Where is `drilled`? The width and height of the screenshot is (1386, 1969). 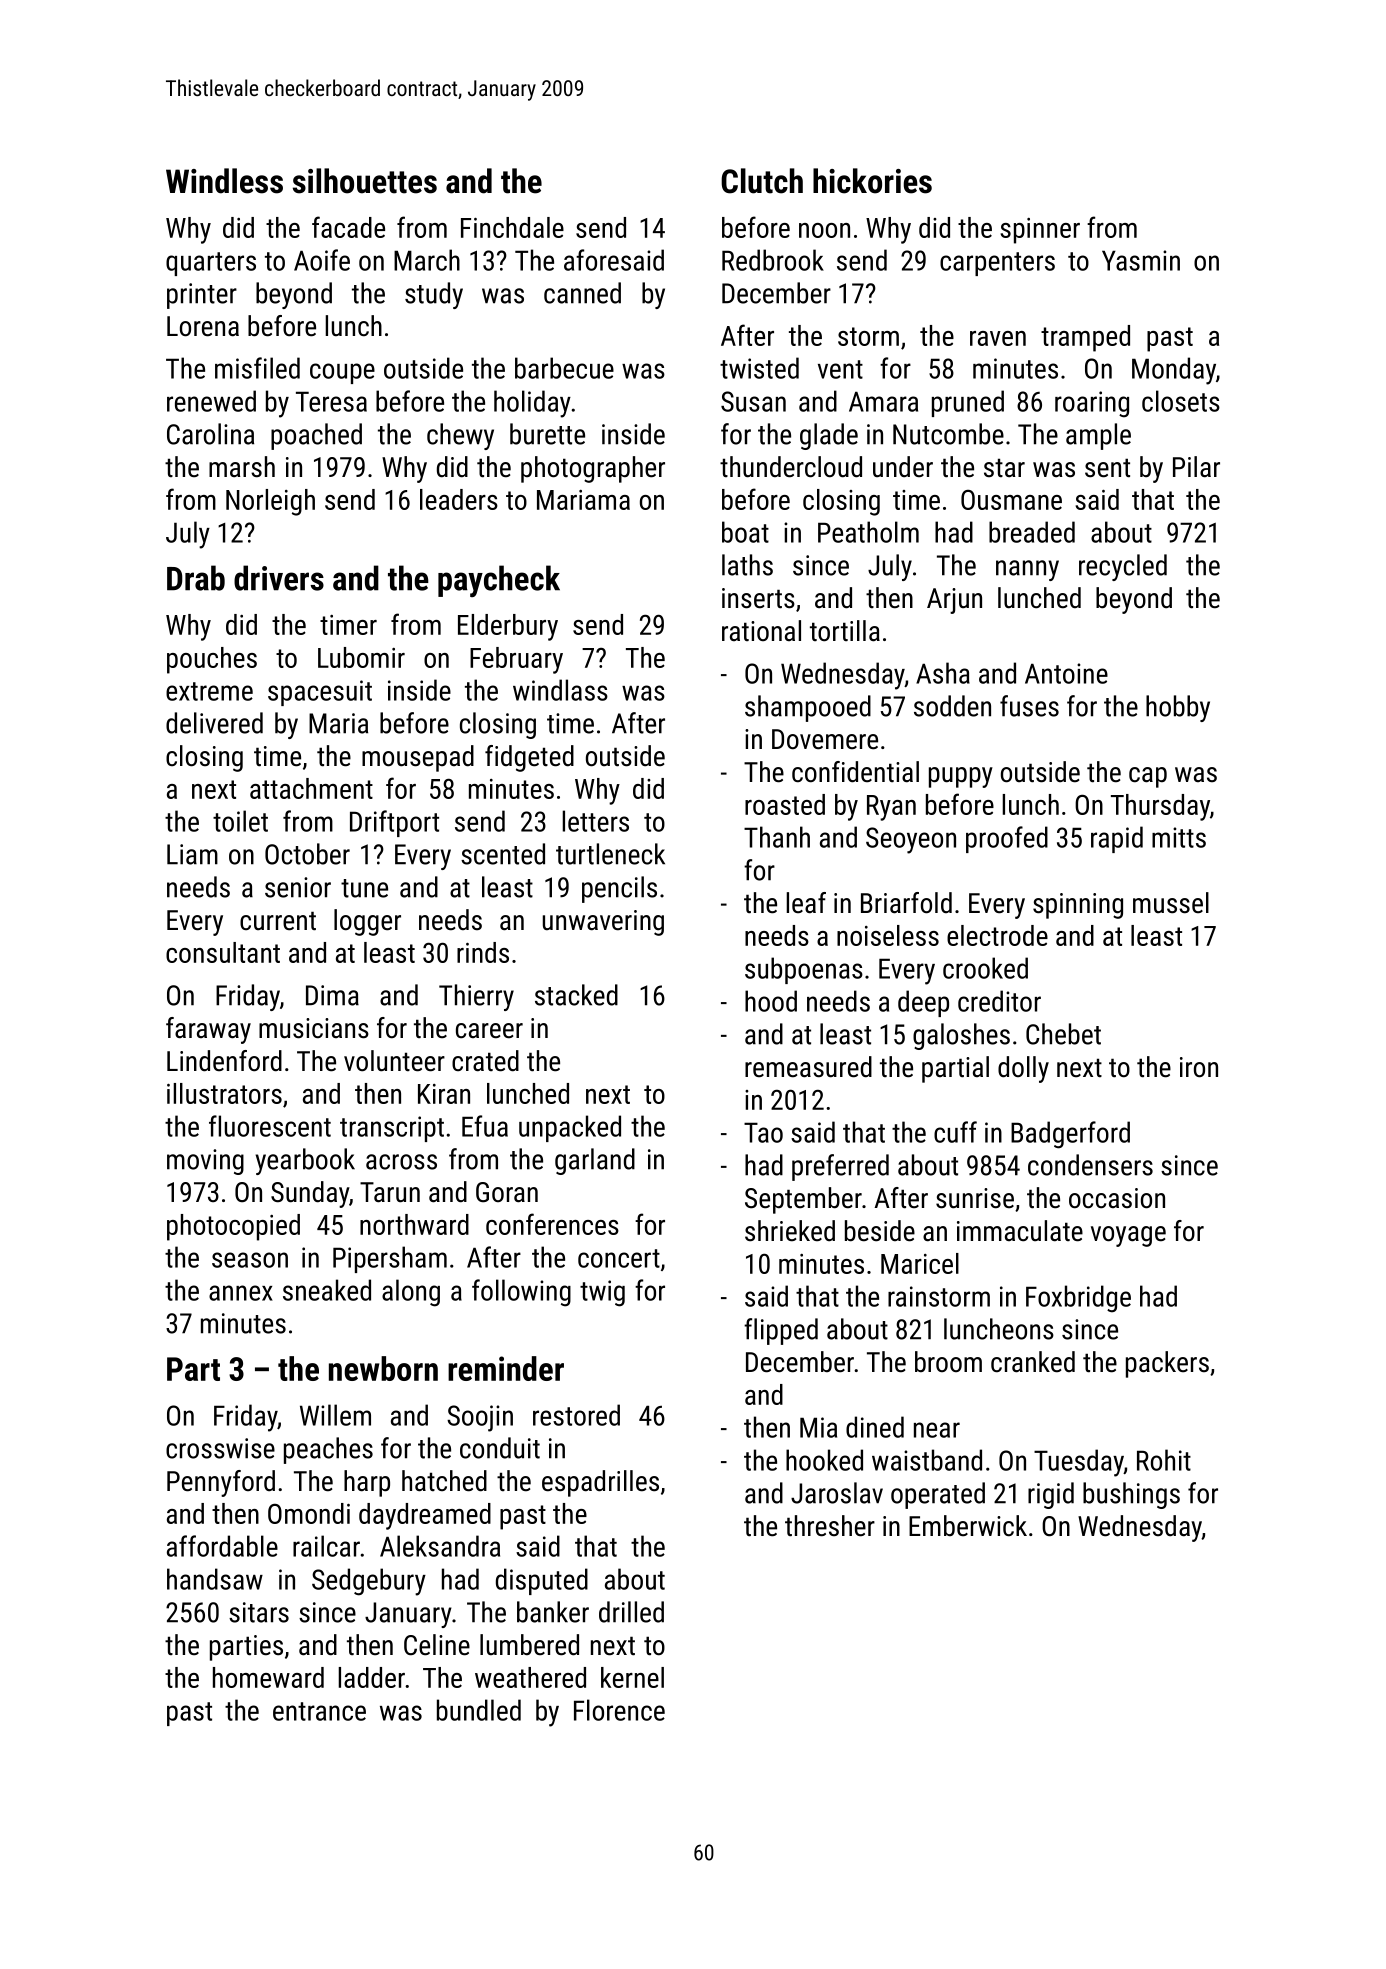 drilled is located at coordinates (631, 1612).
